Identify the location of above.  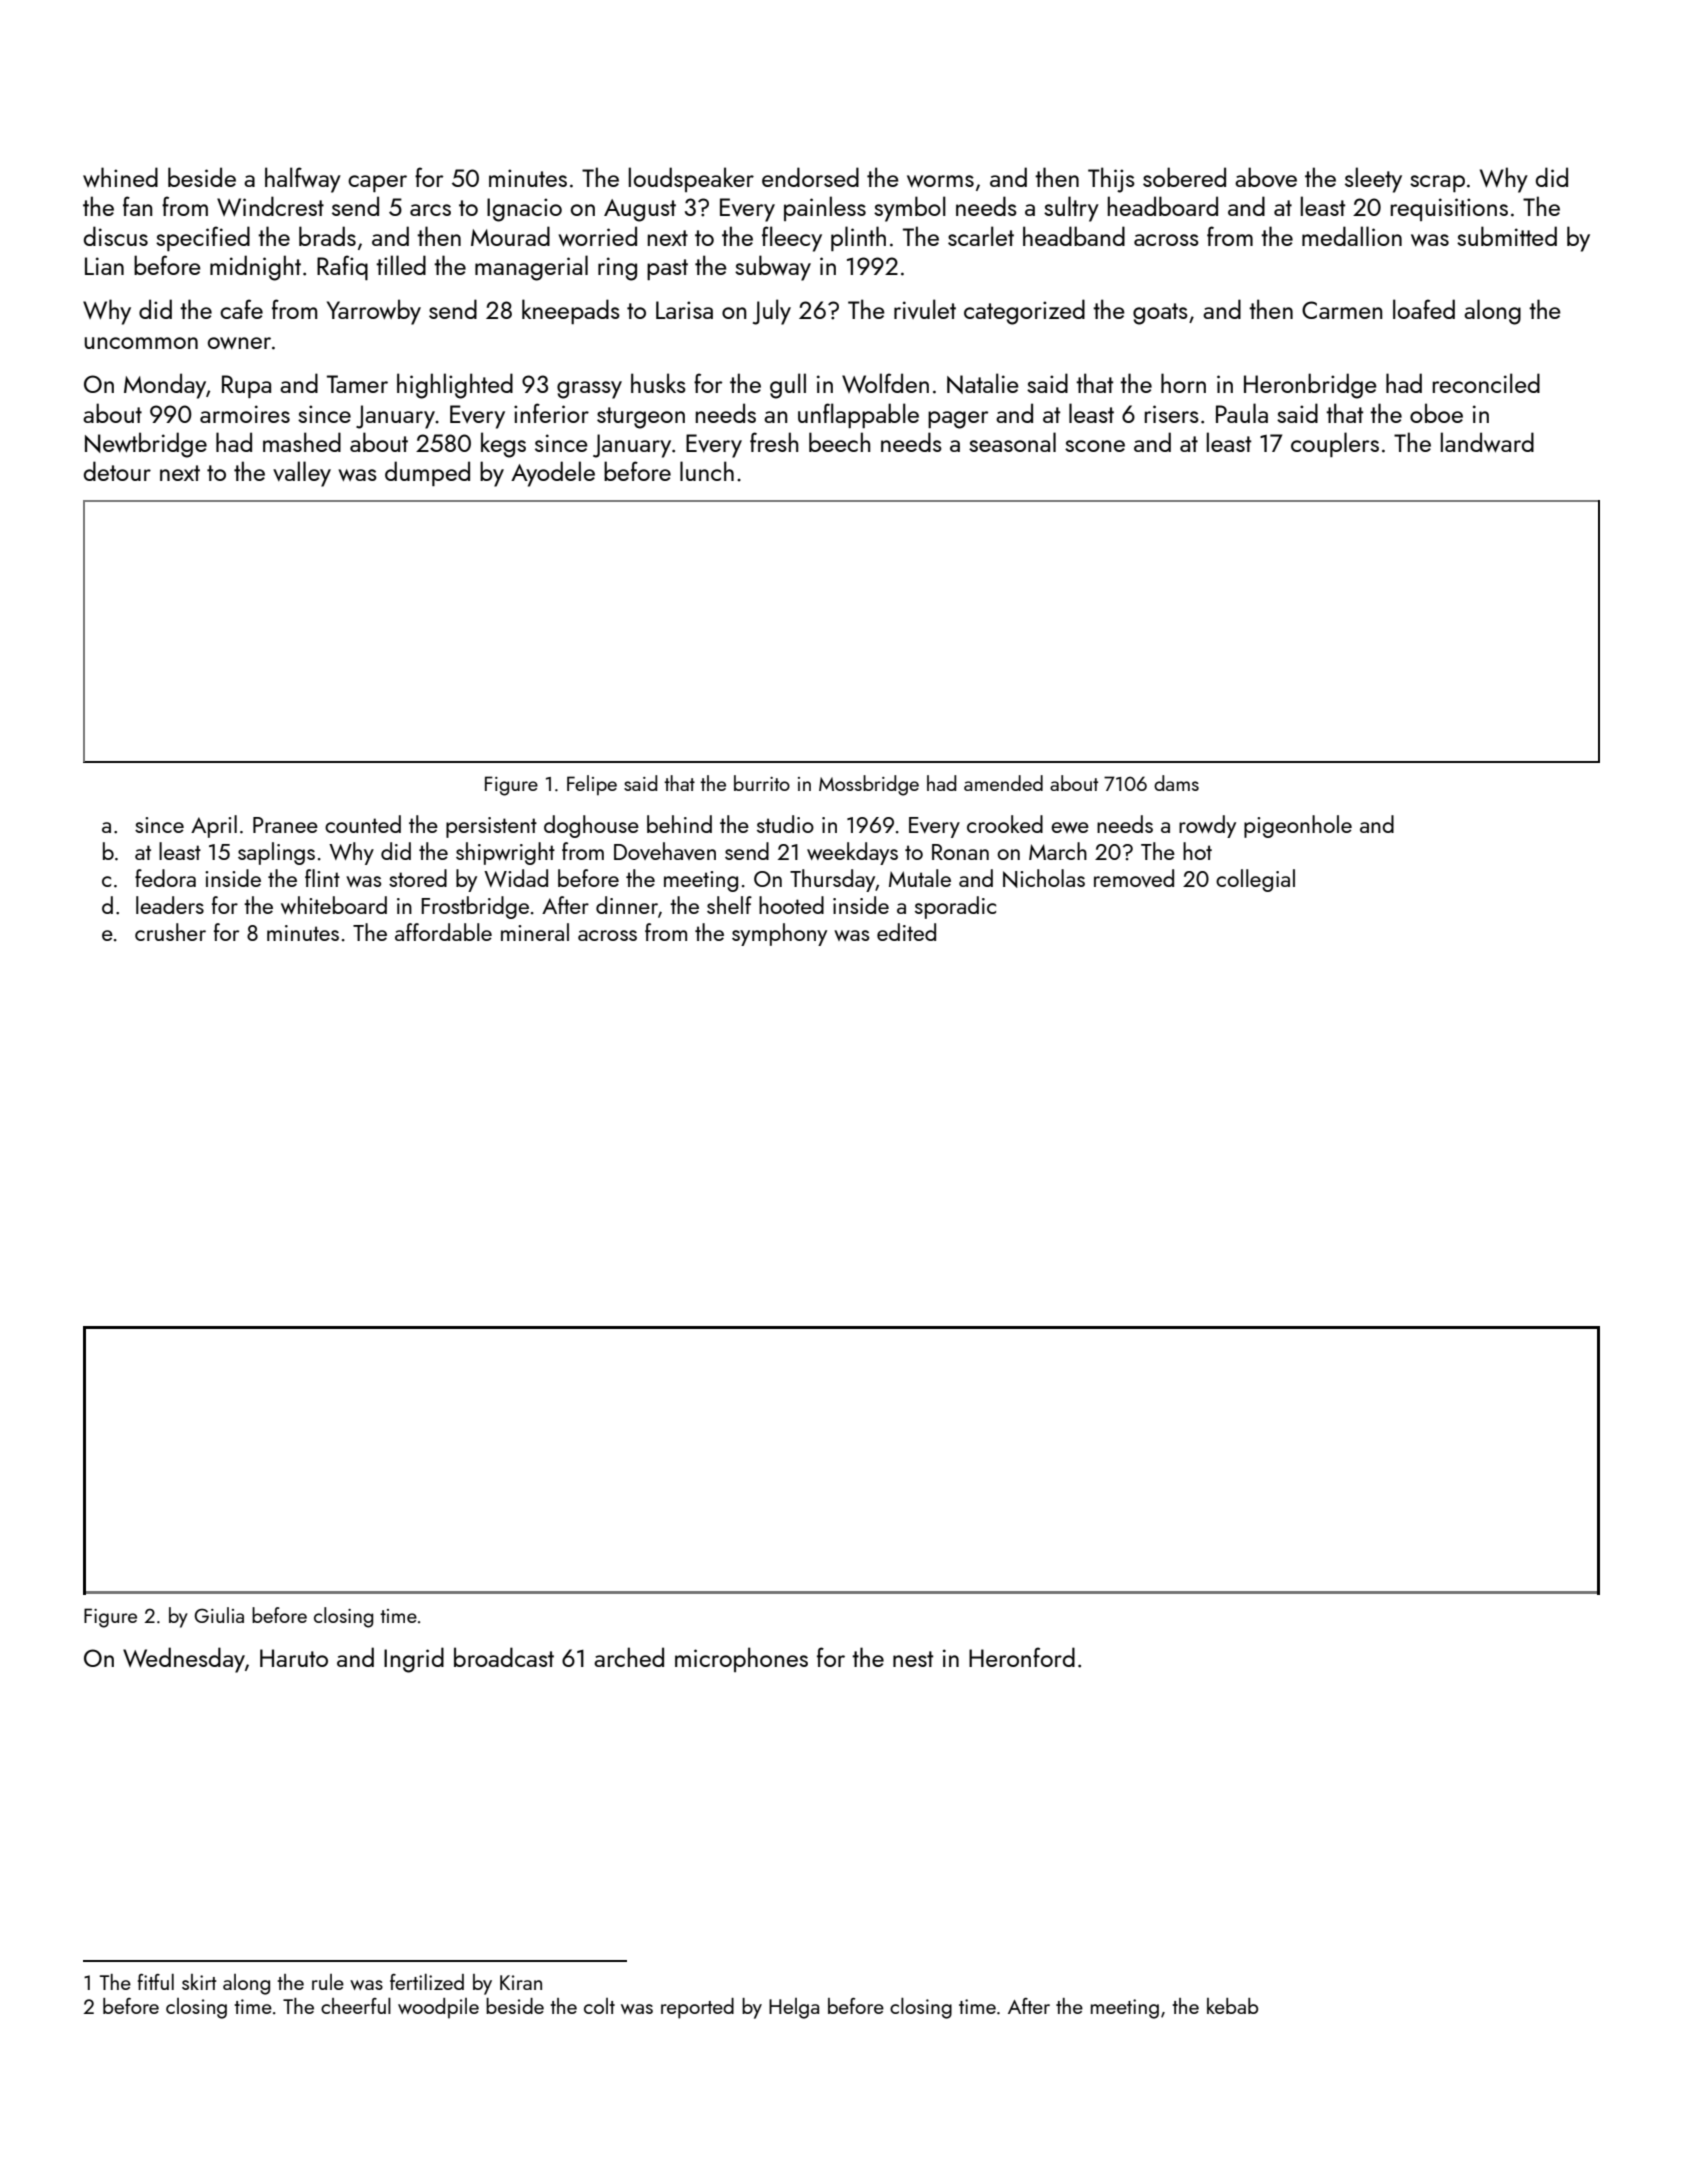
(1266, 177).
